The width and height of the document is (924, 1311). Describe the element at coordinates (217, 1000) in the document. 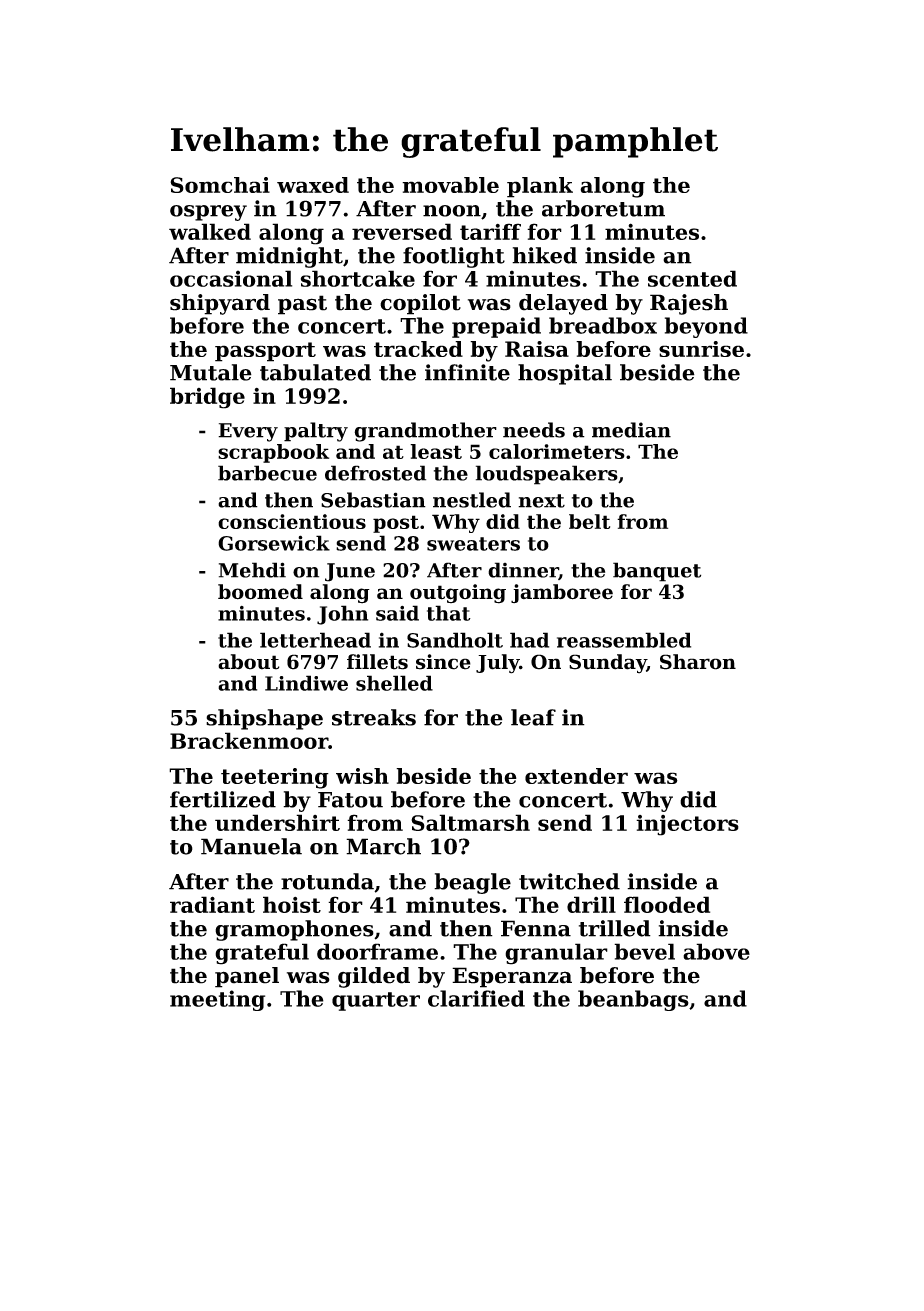

I see `meeting` at that location.
